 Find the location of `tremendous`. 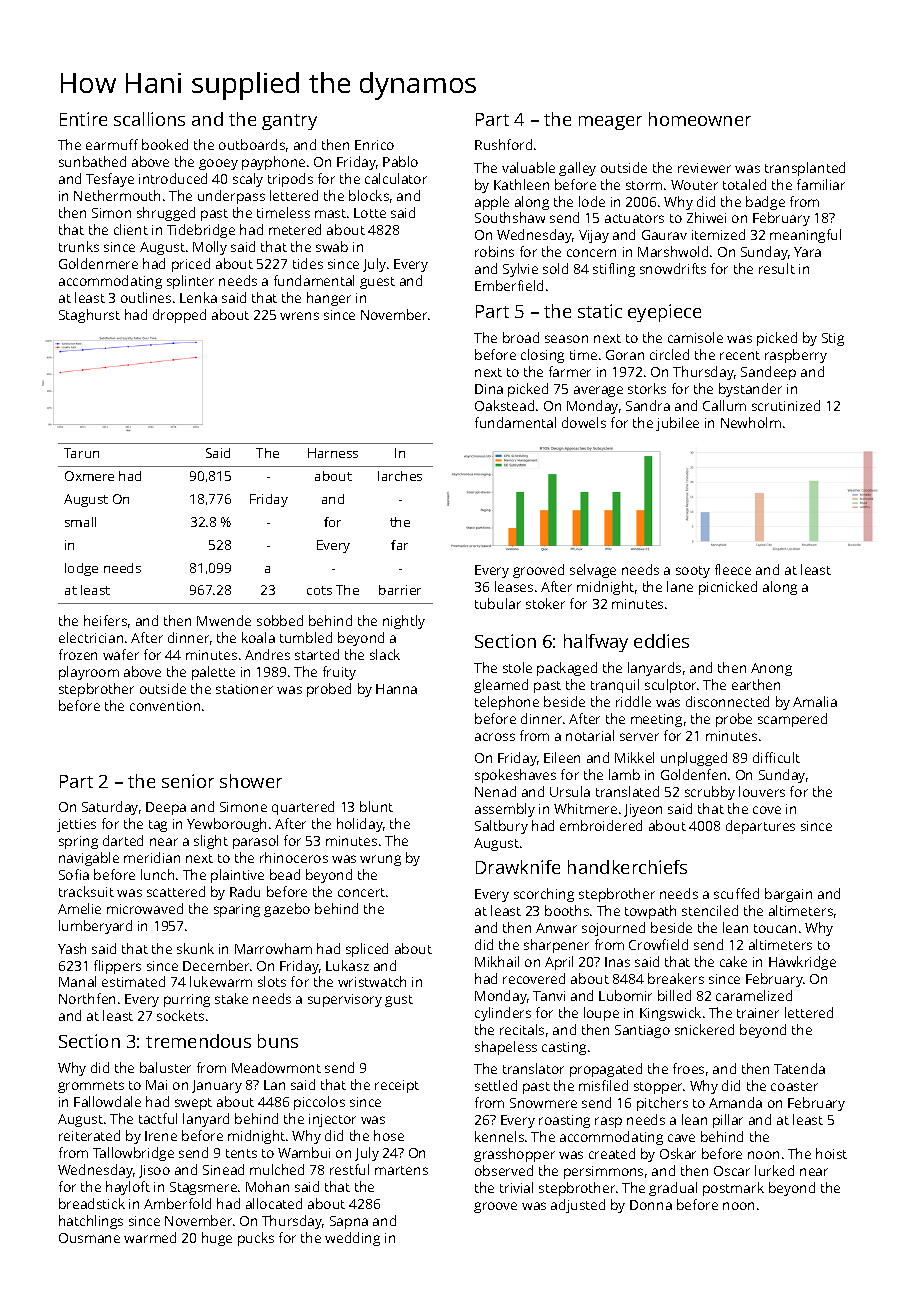

tremendous is located at coordinates (198, 1041).
